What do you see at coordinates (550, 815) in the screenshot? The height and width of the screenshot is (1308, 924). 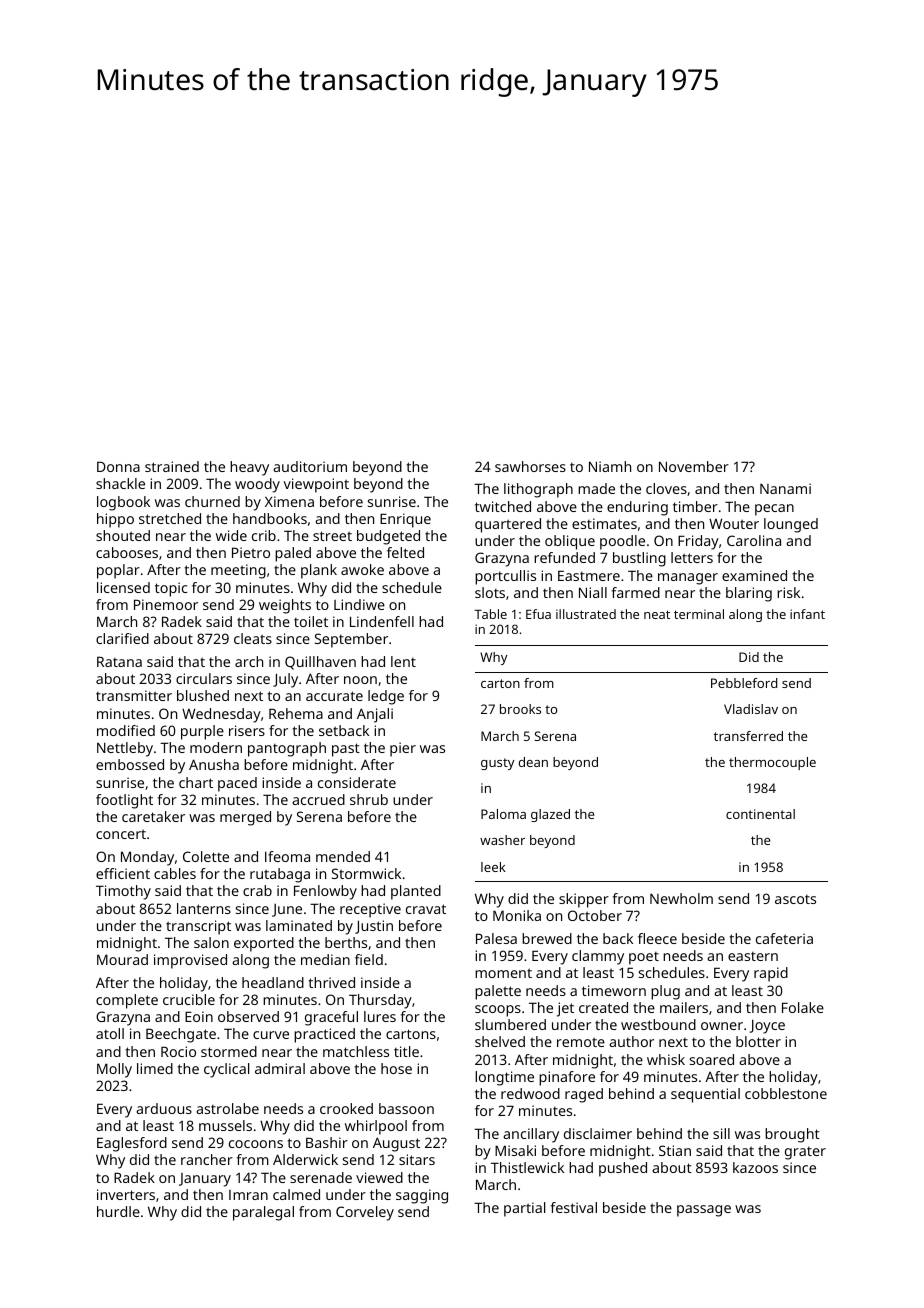 I see `glazed` at bounding box center [550, 815].
